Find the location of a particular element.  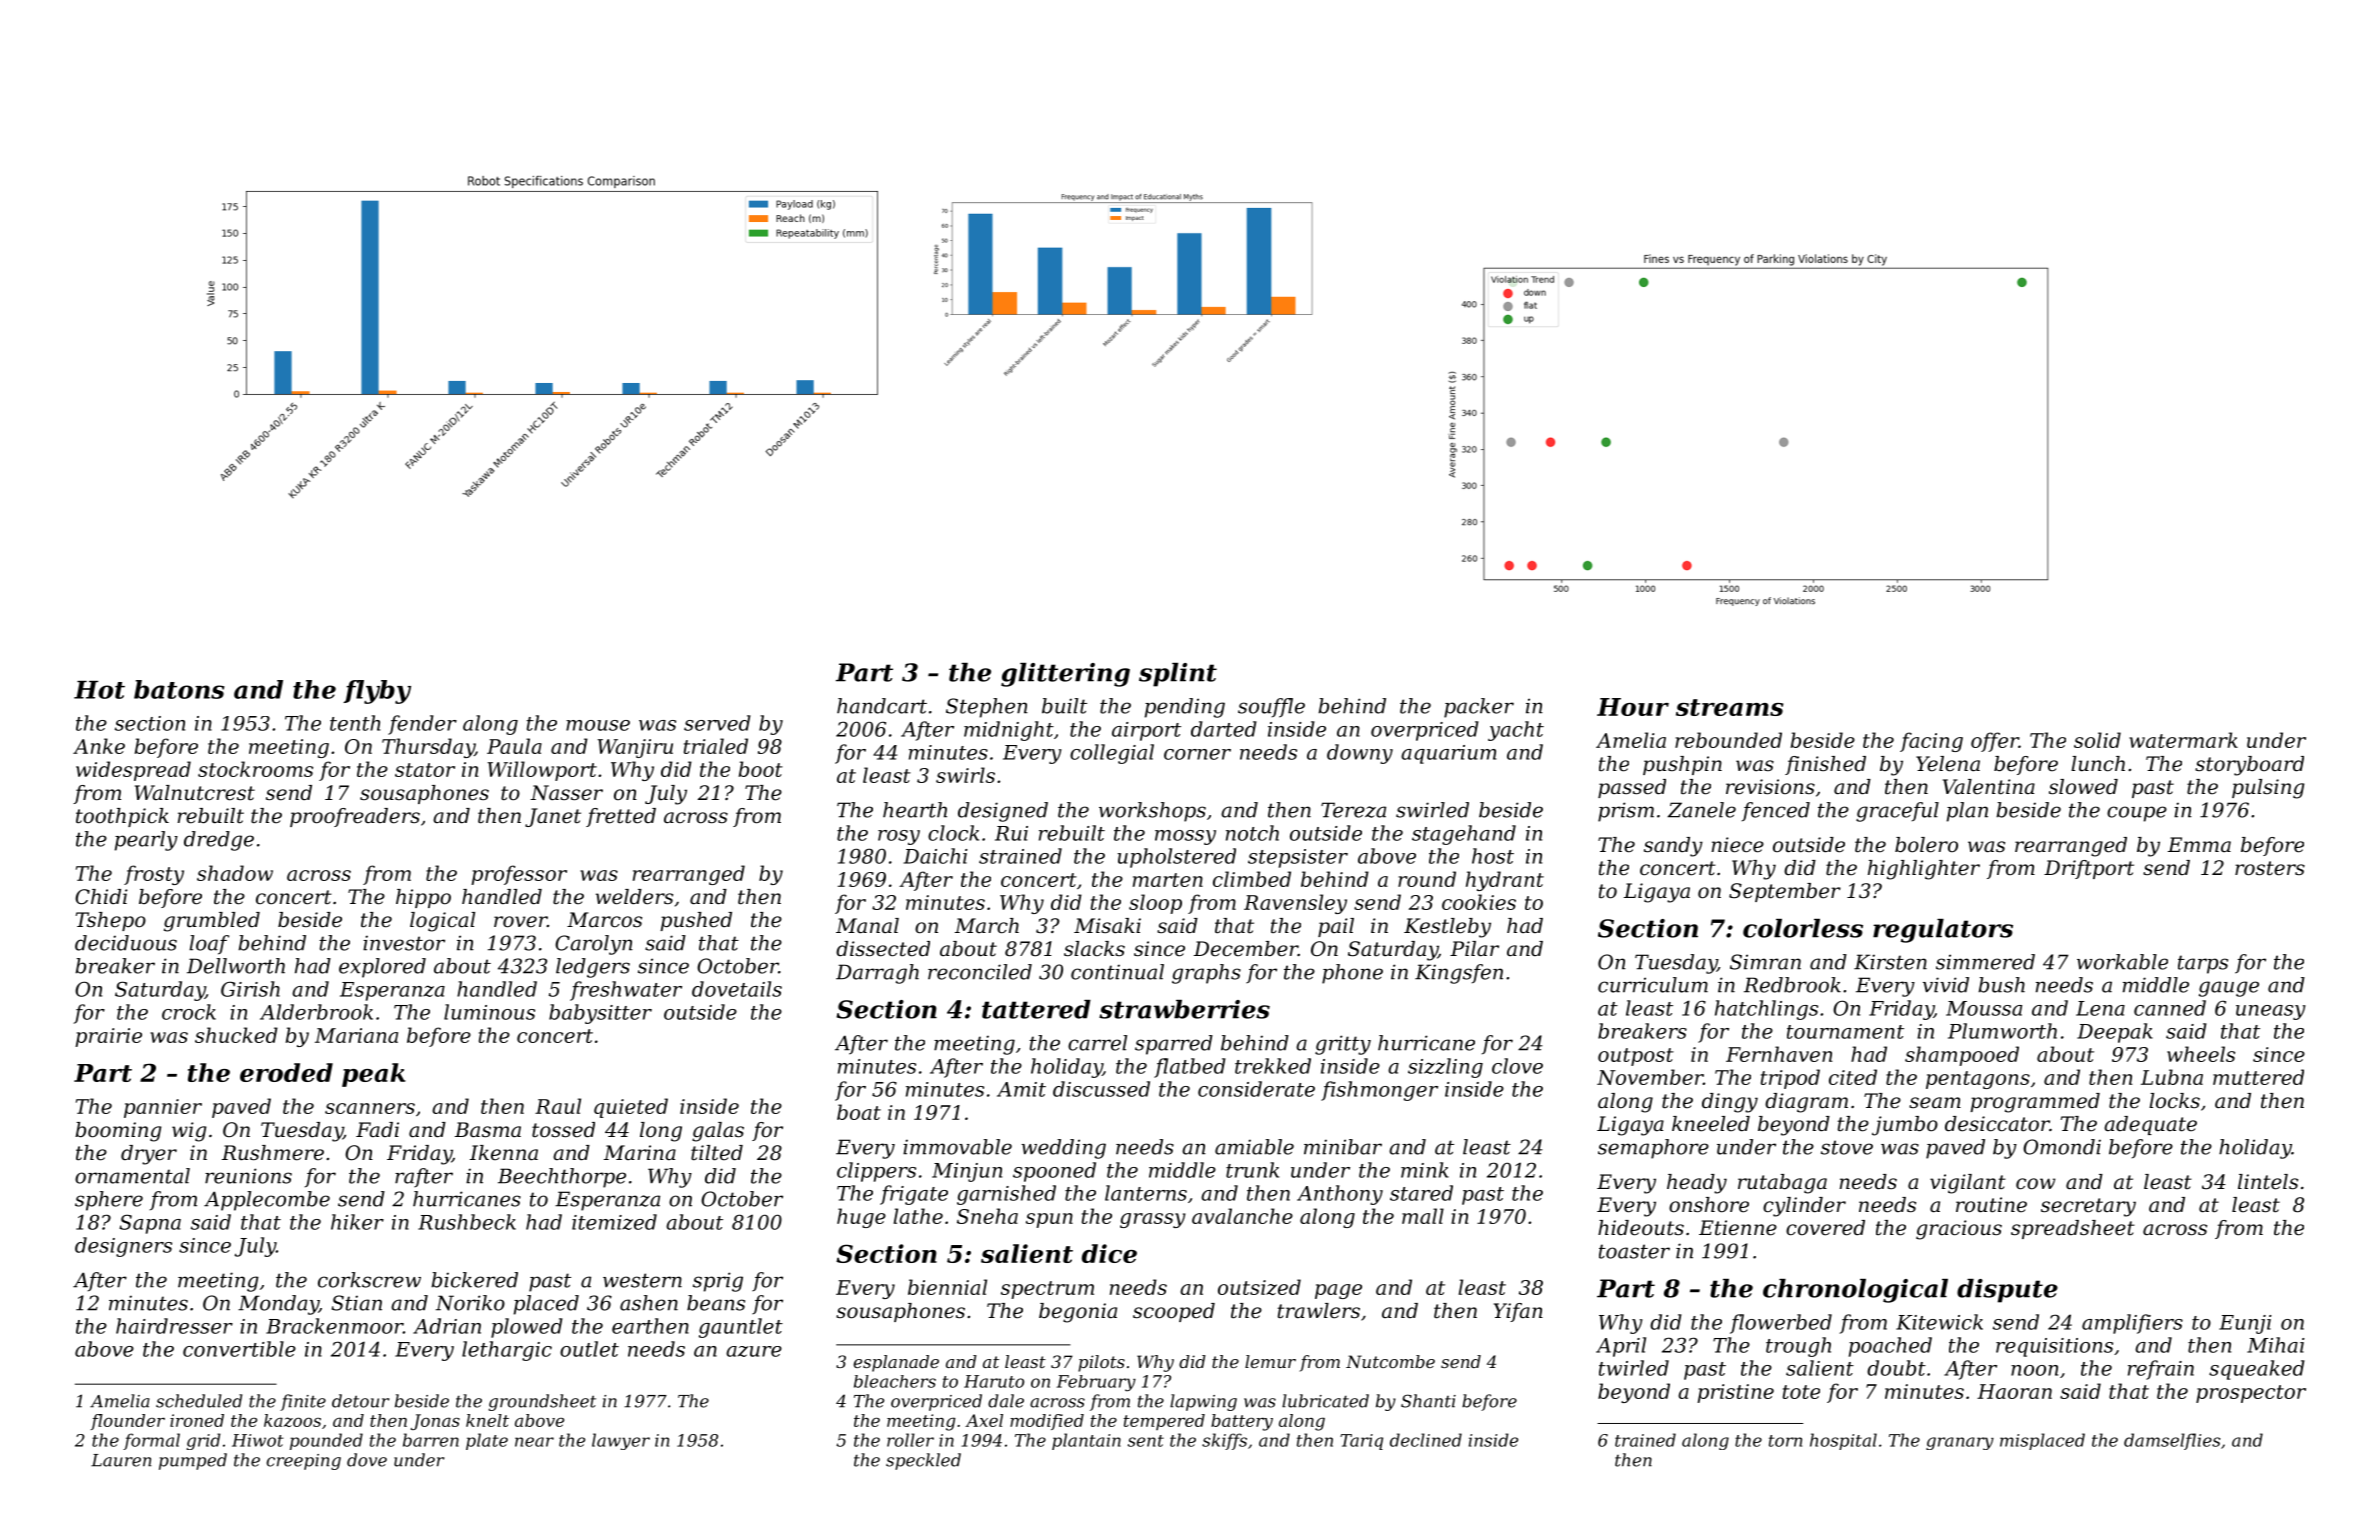

flyby is located at coordinates (377, 692).
